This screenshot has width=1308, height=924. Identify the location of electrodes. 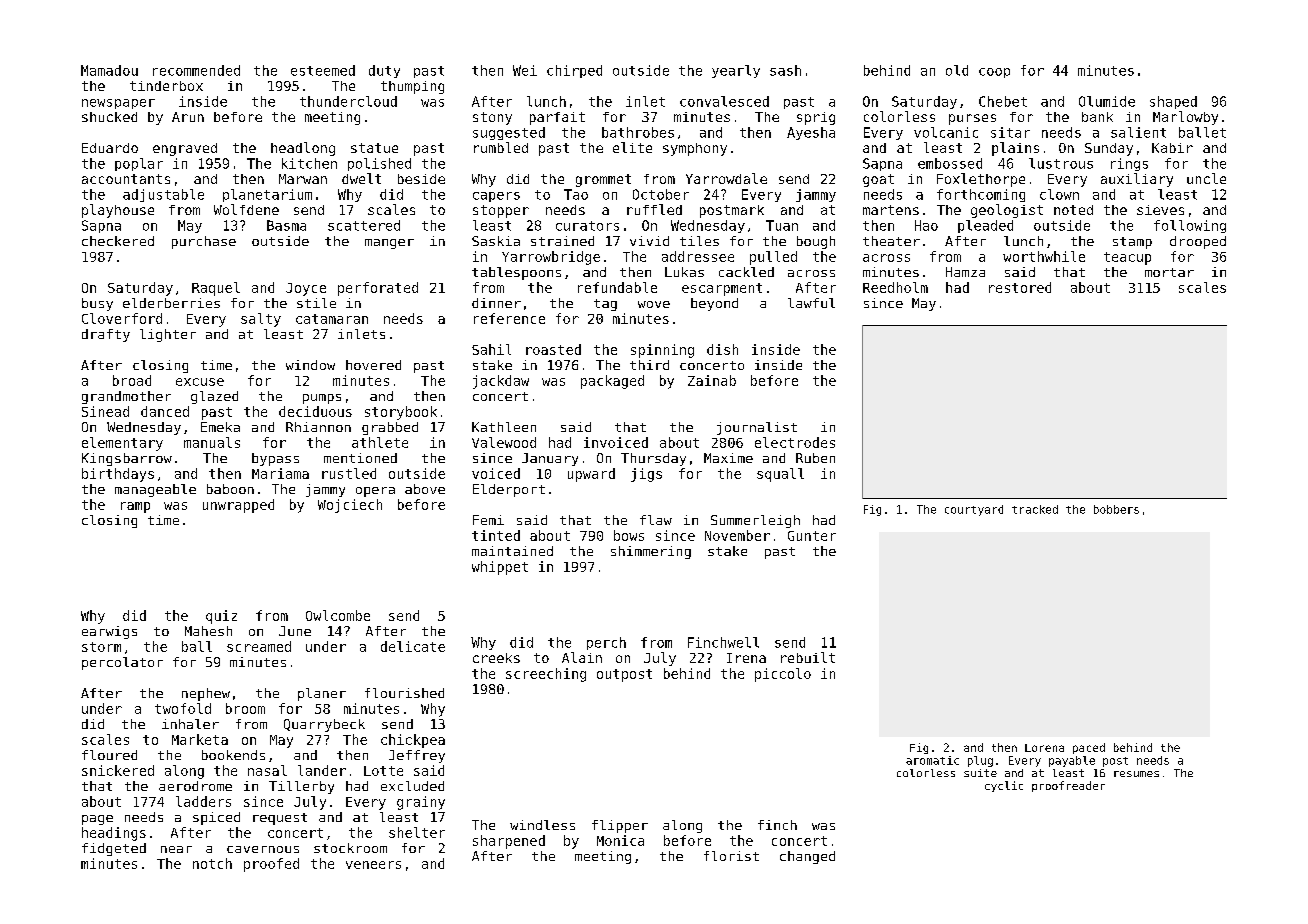
(795, 442).
